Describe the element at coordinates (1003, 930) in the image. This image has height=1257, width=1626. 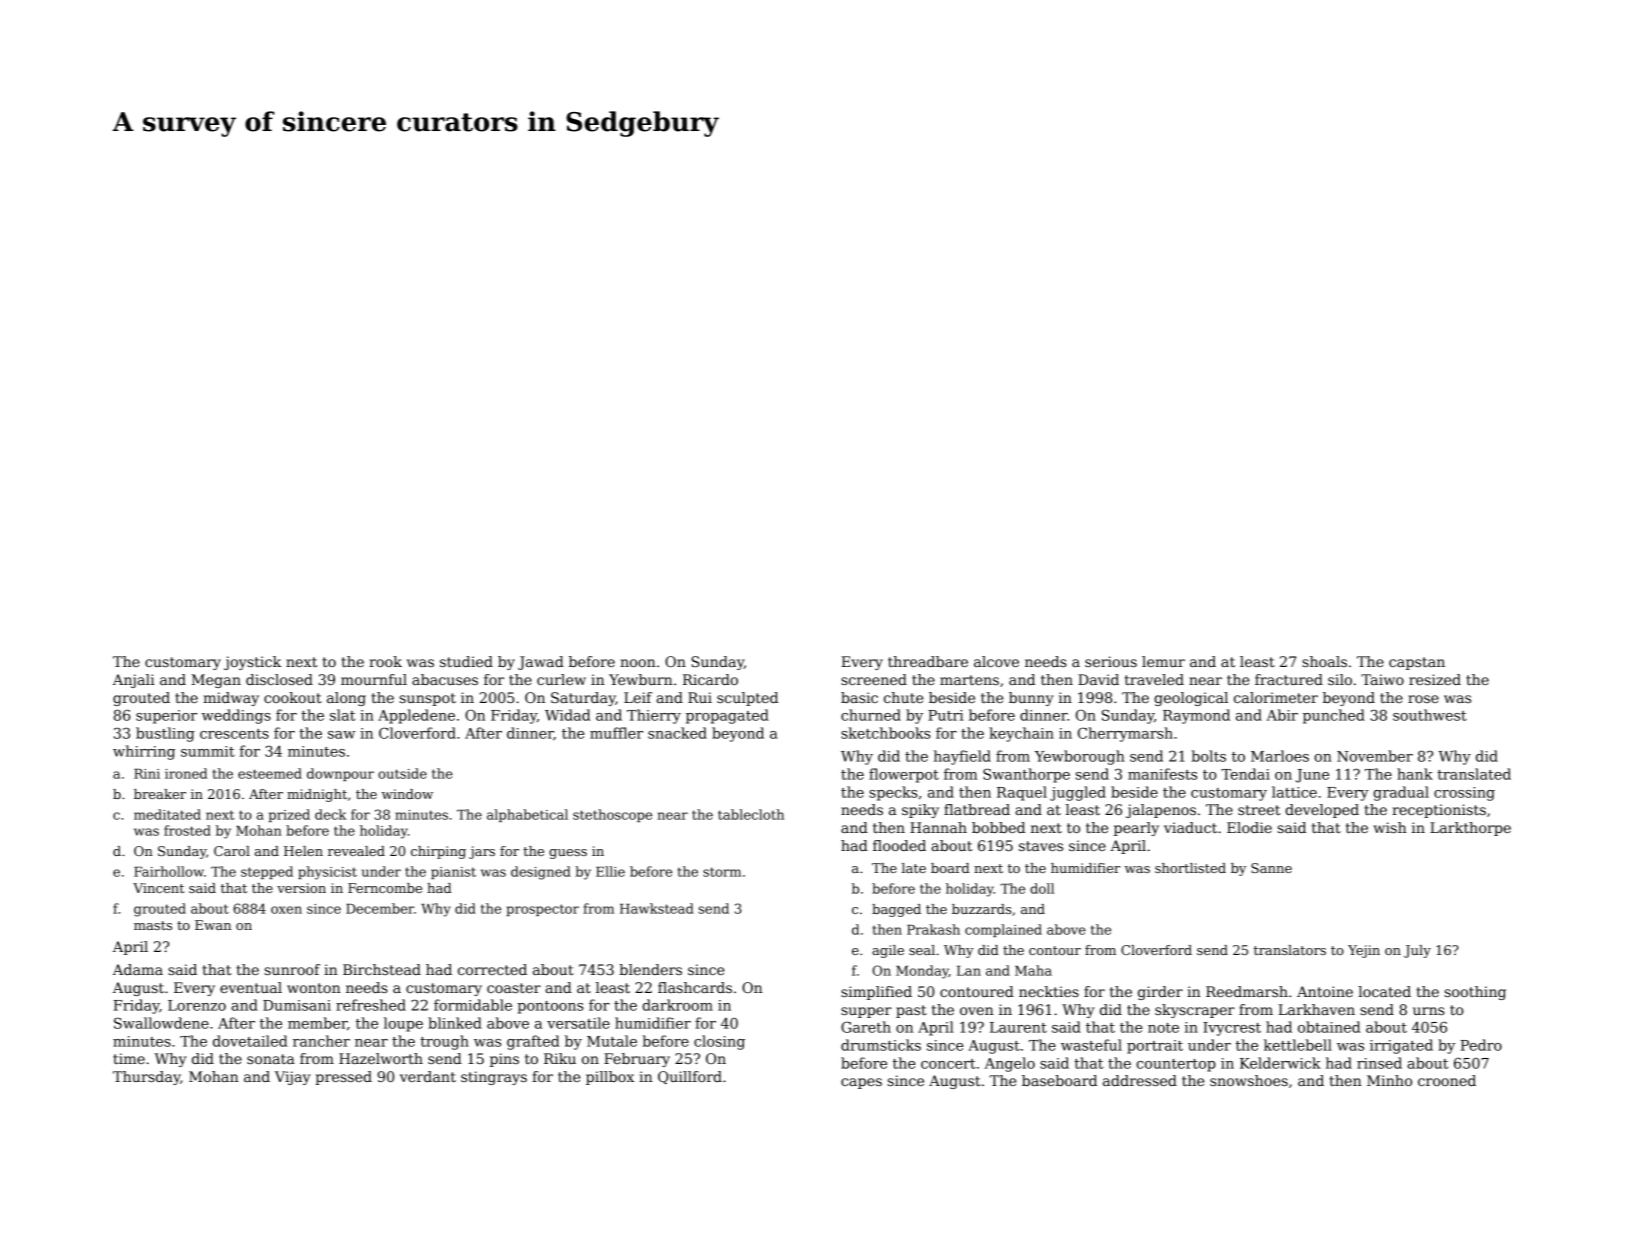
I see `complained` at that location.
